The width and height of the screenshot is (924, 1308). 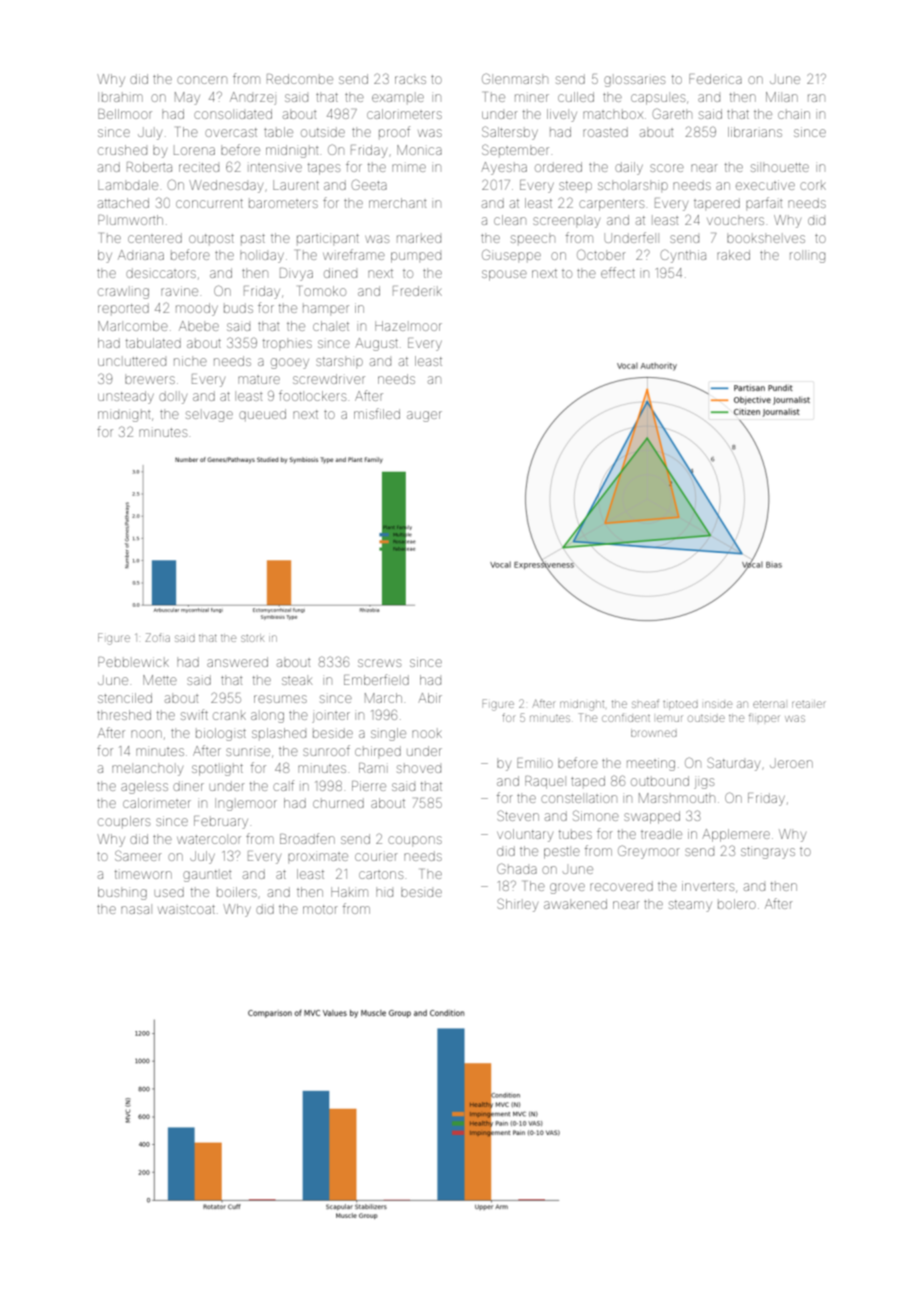 What do you see at coordinates (618, 272) in the screenshot?
I see `effect` at bounding box center [618, 272].
